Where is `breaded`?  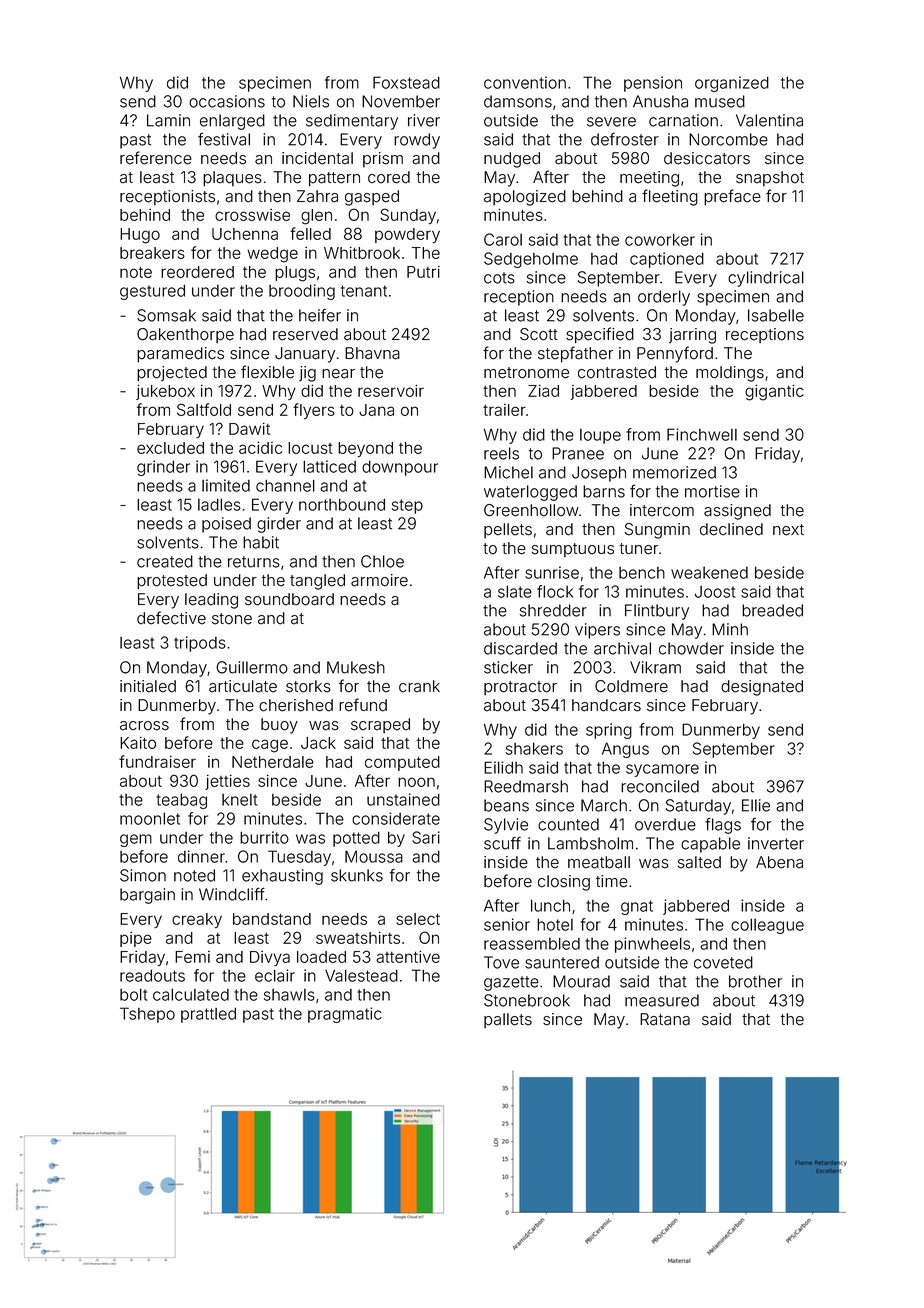
breaded is located at coordinates (772, 610).
